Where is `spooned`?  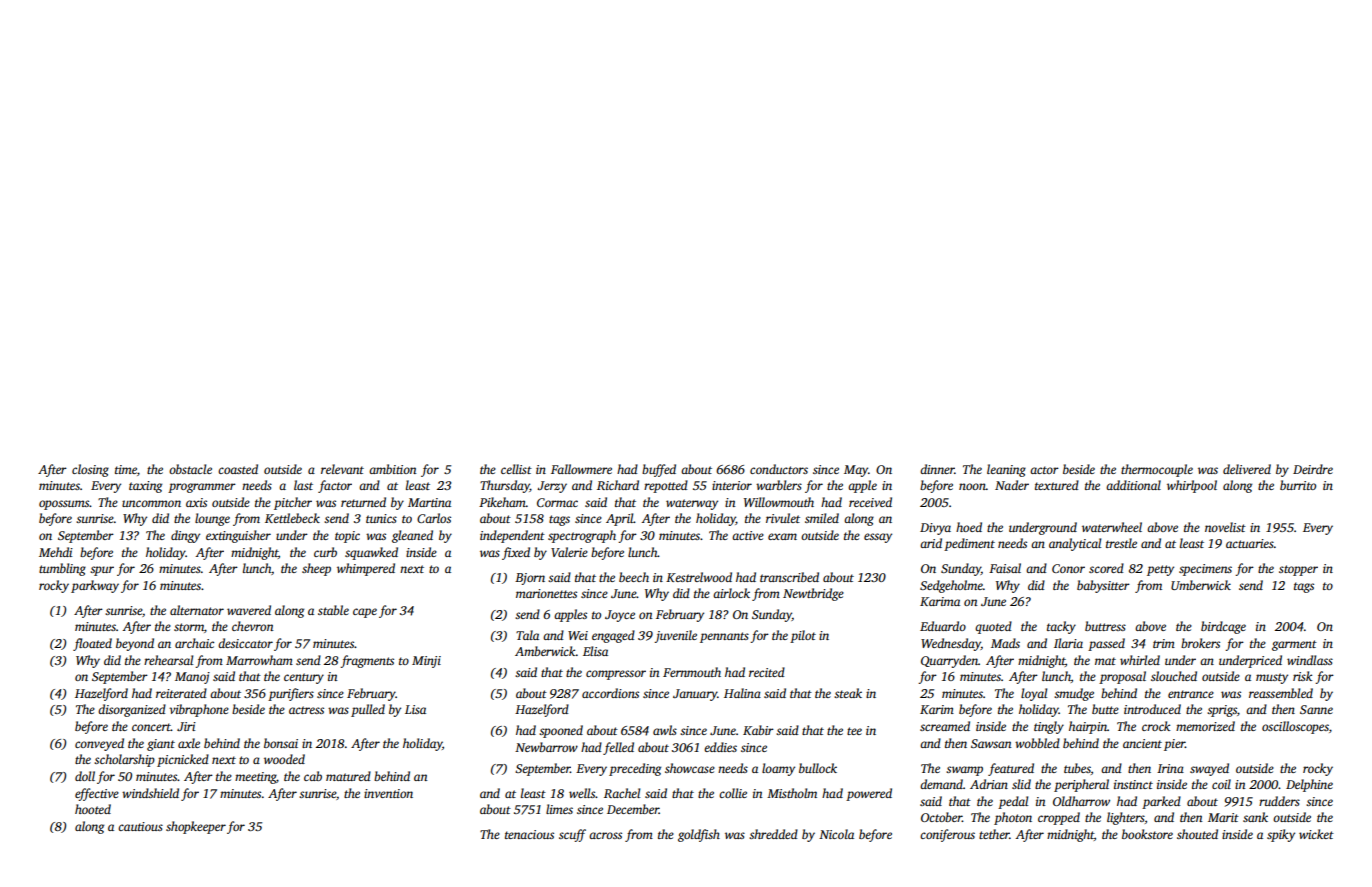
spooned is located at coordinates (561, 731).
